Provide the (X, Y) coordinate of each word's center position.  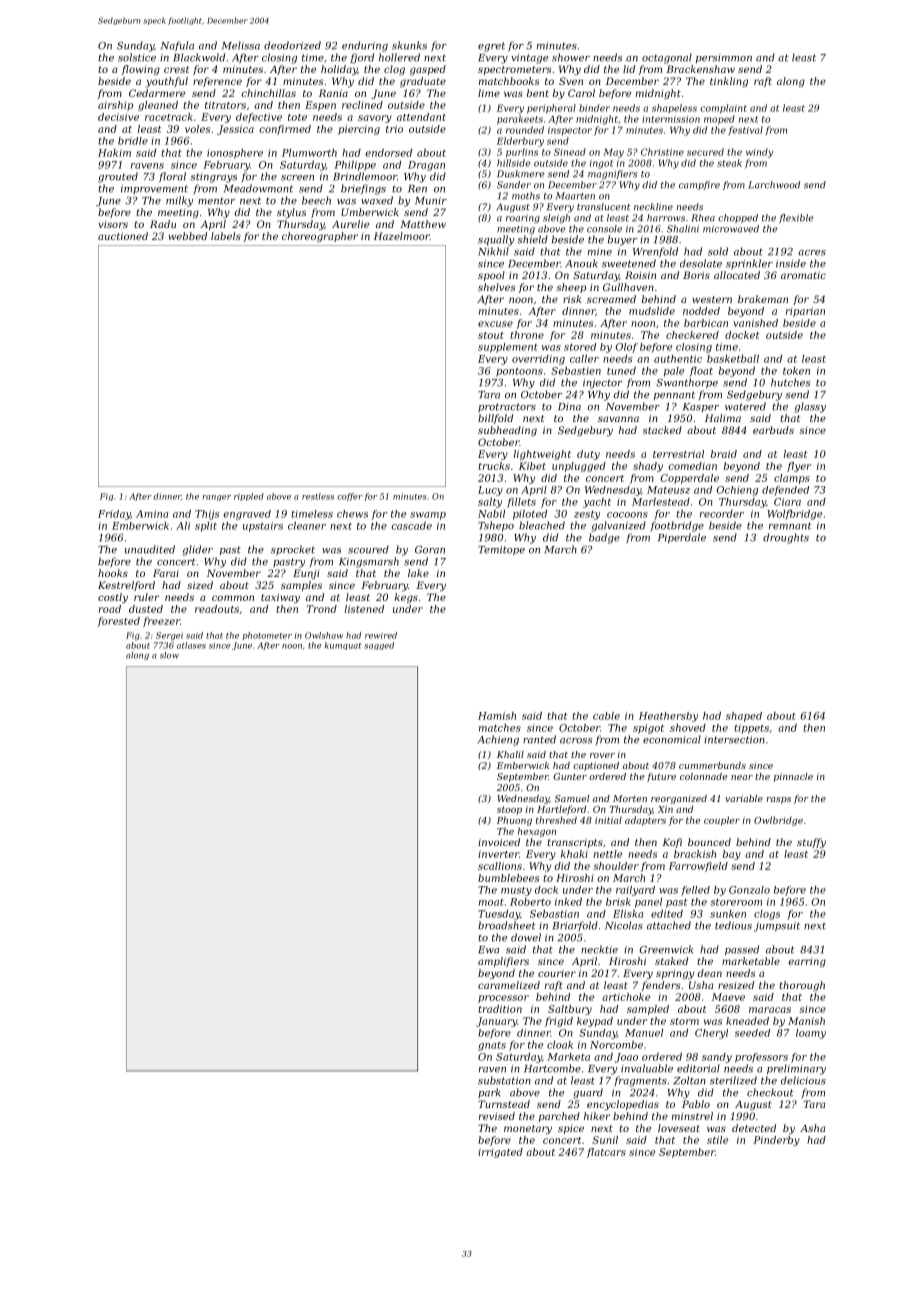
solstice (137, 57)
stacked (662, 430)
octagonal (667, 58)
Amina (152, 514)
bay (732, 855)
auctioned (123, 236)
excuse (495, 324)
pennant (674, 395)
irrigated (500, 1153)
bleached (542, 525)
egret (491, 47)
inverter (498, 854)
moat (491, 902)
